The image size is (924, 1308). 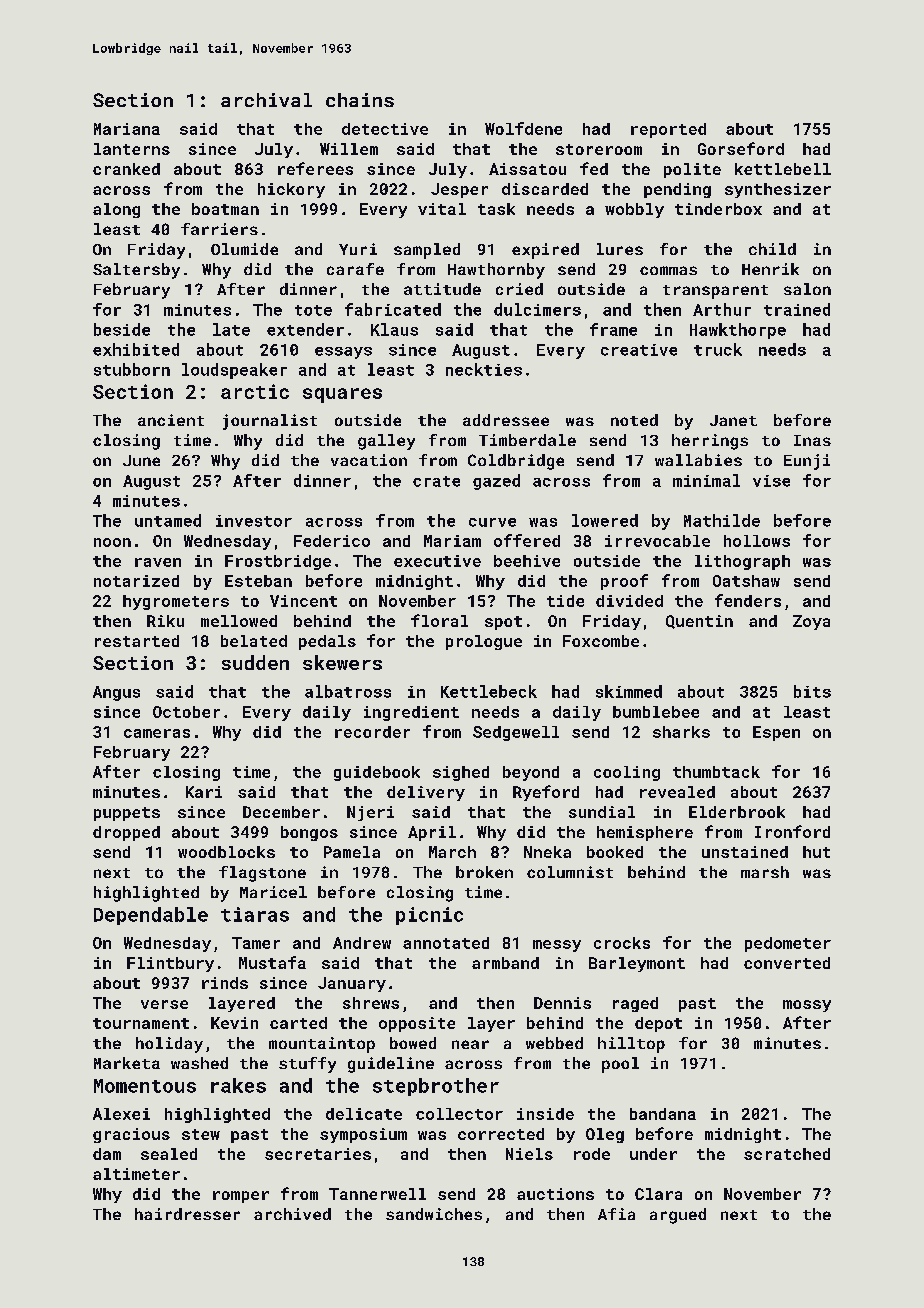 I want to click on Alexei, so click(x=121, y=1114).
